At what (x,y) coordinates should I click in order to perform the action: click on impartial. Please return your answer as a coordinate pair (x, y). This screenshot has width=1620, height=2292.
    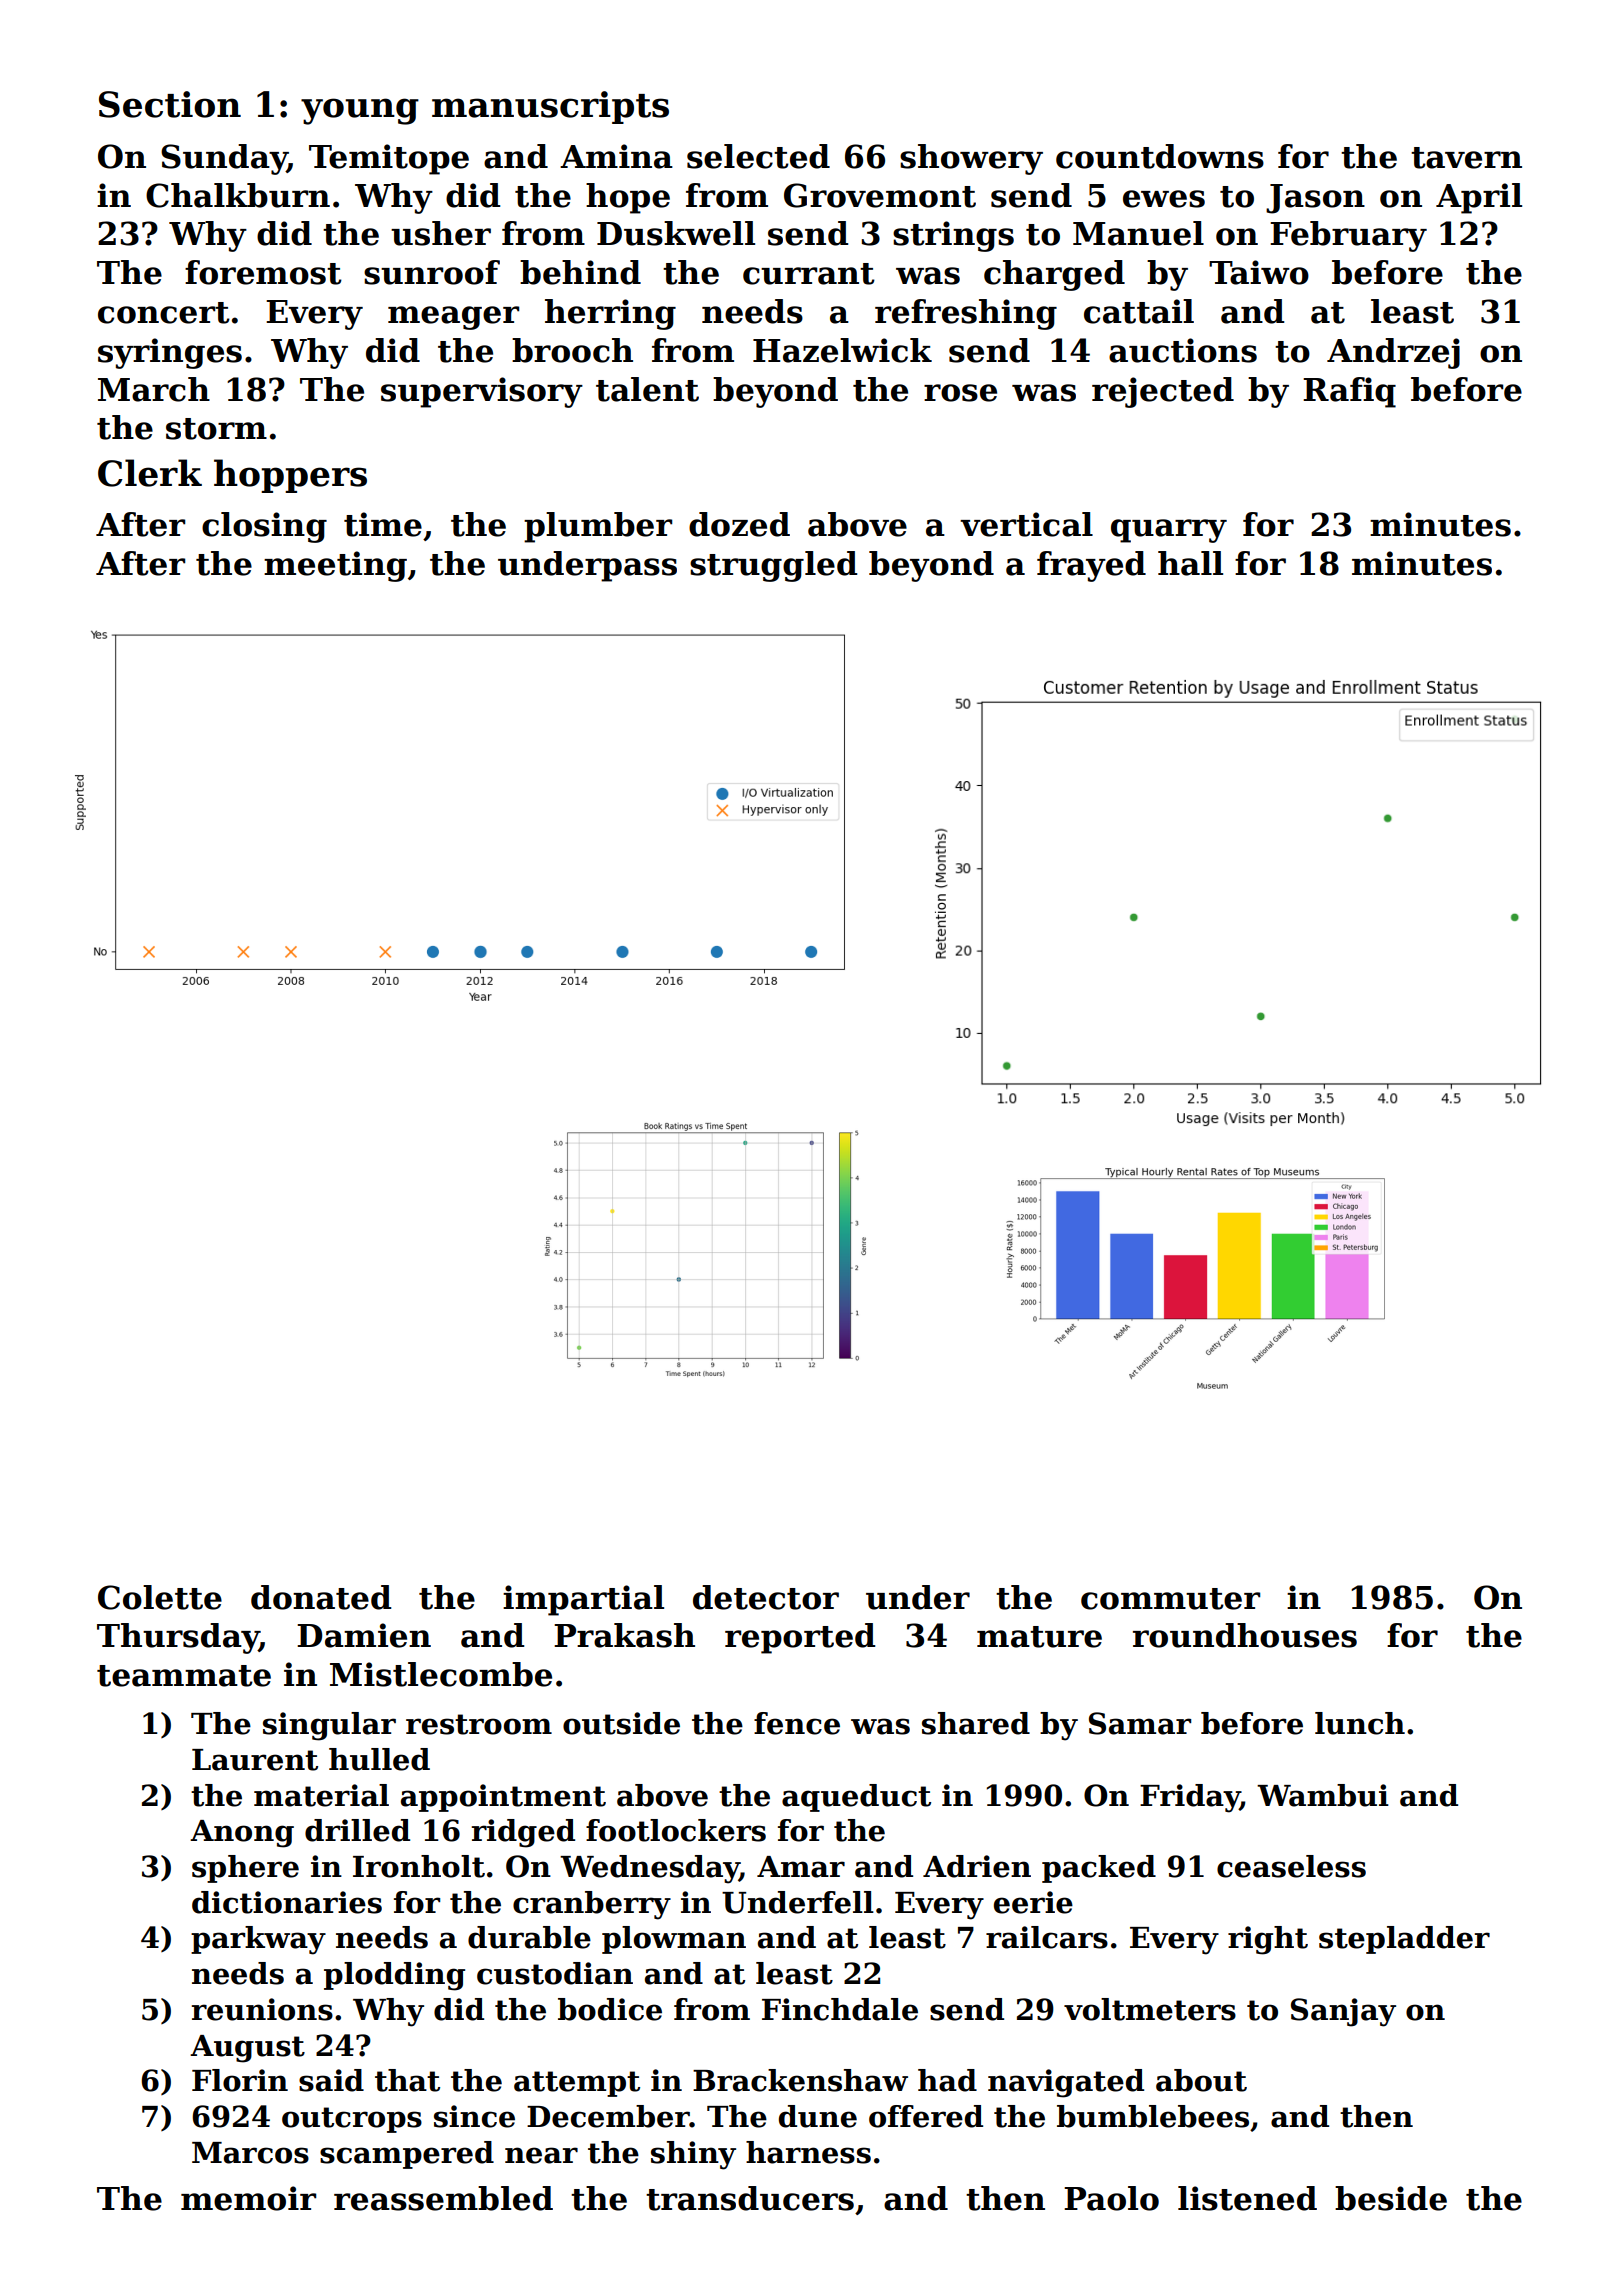
    Looking at the image, I should click on (583, 1600).
